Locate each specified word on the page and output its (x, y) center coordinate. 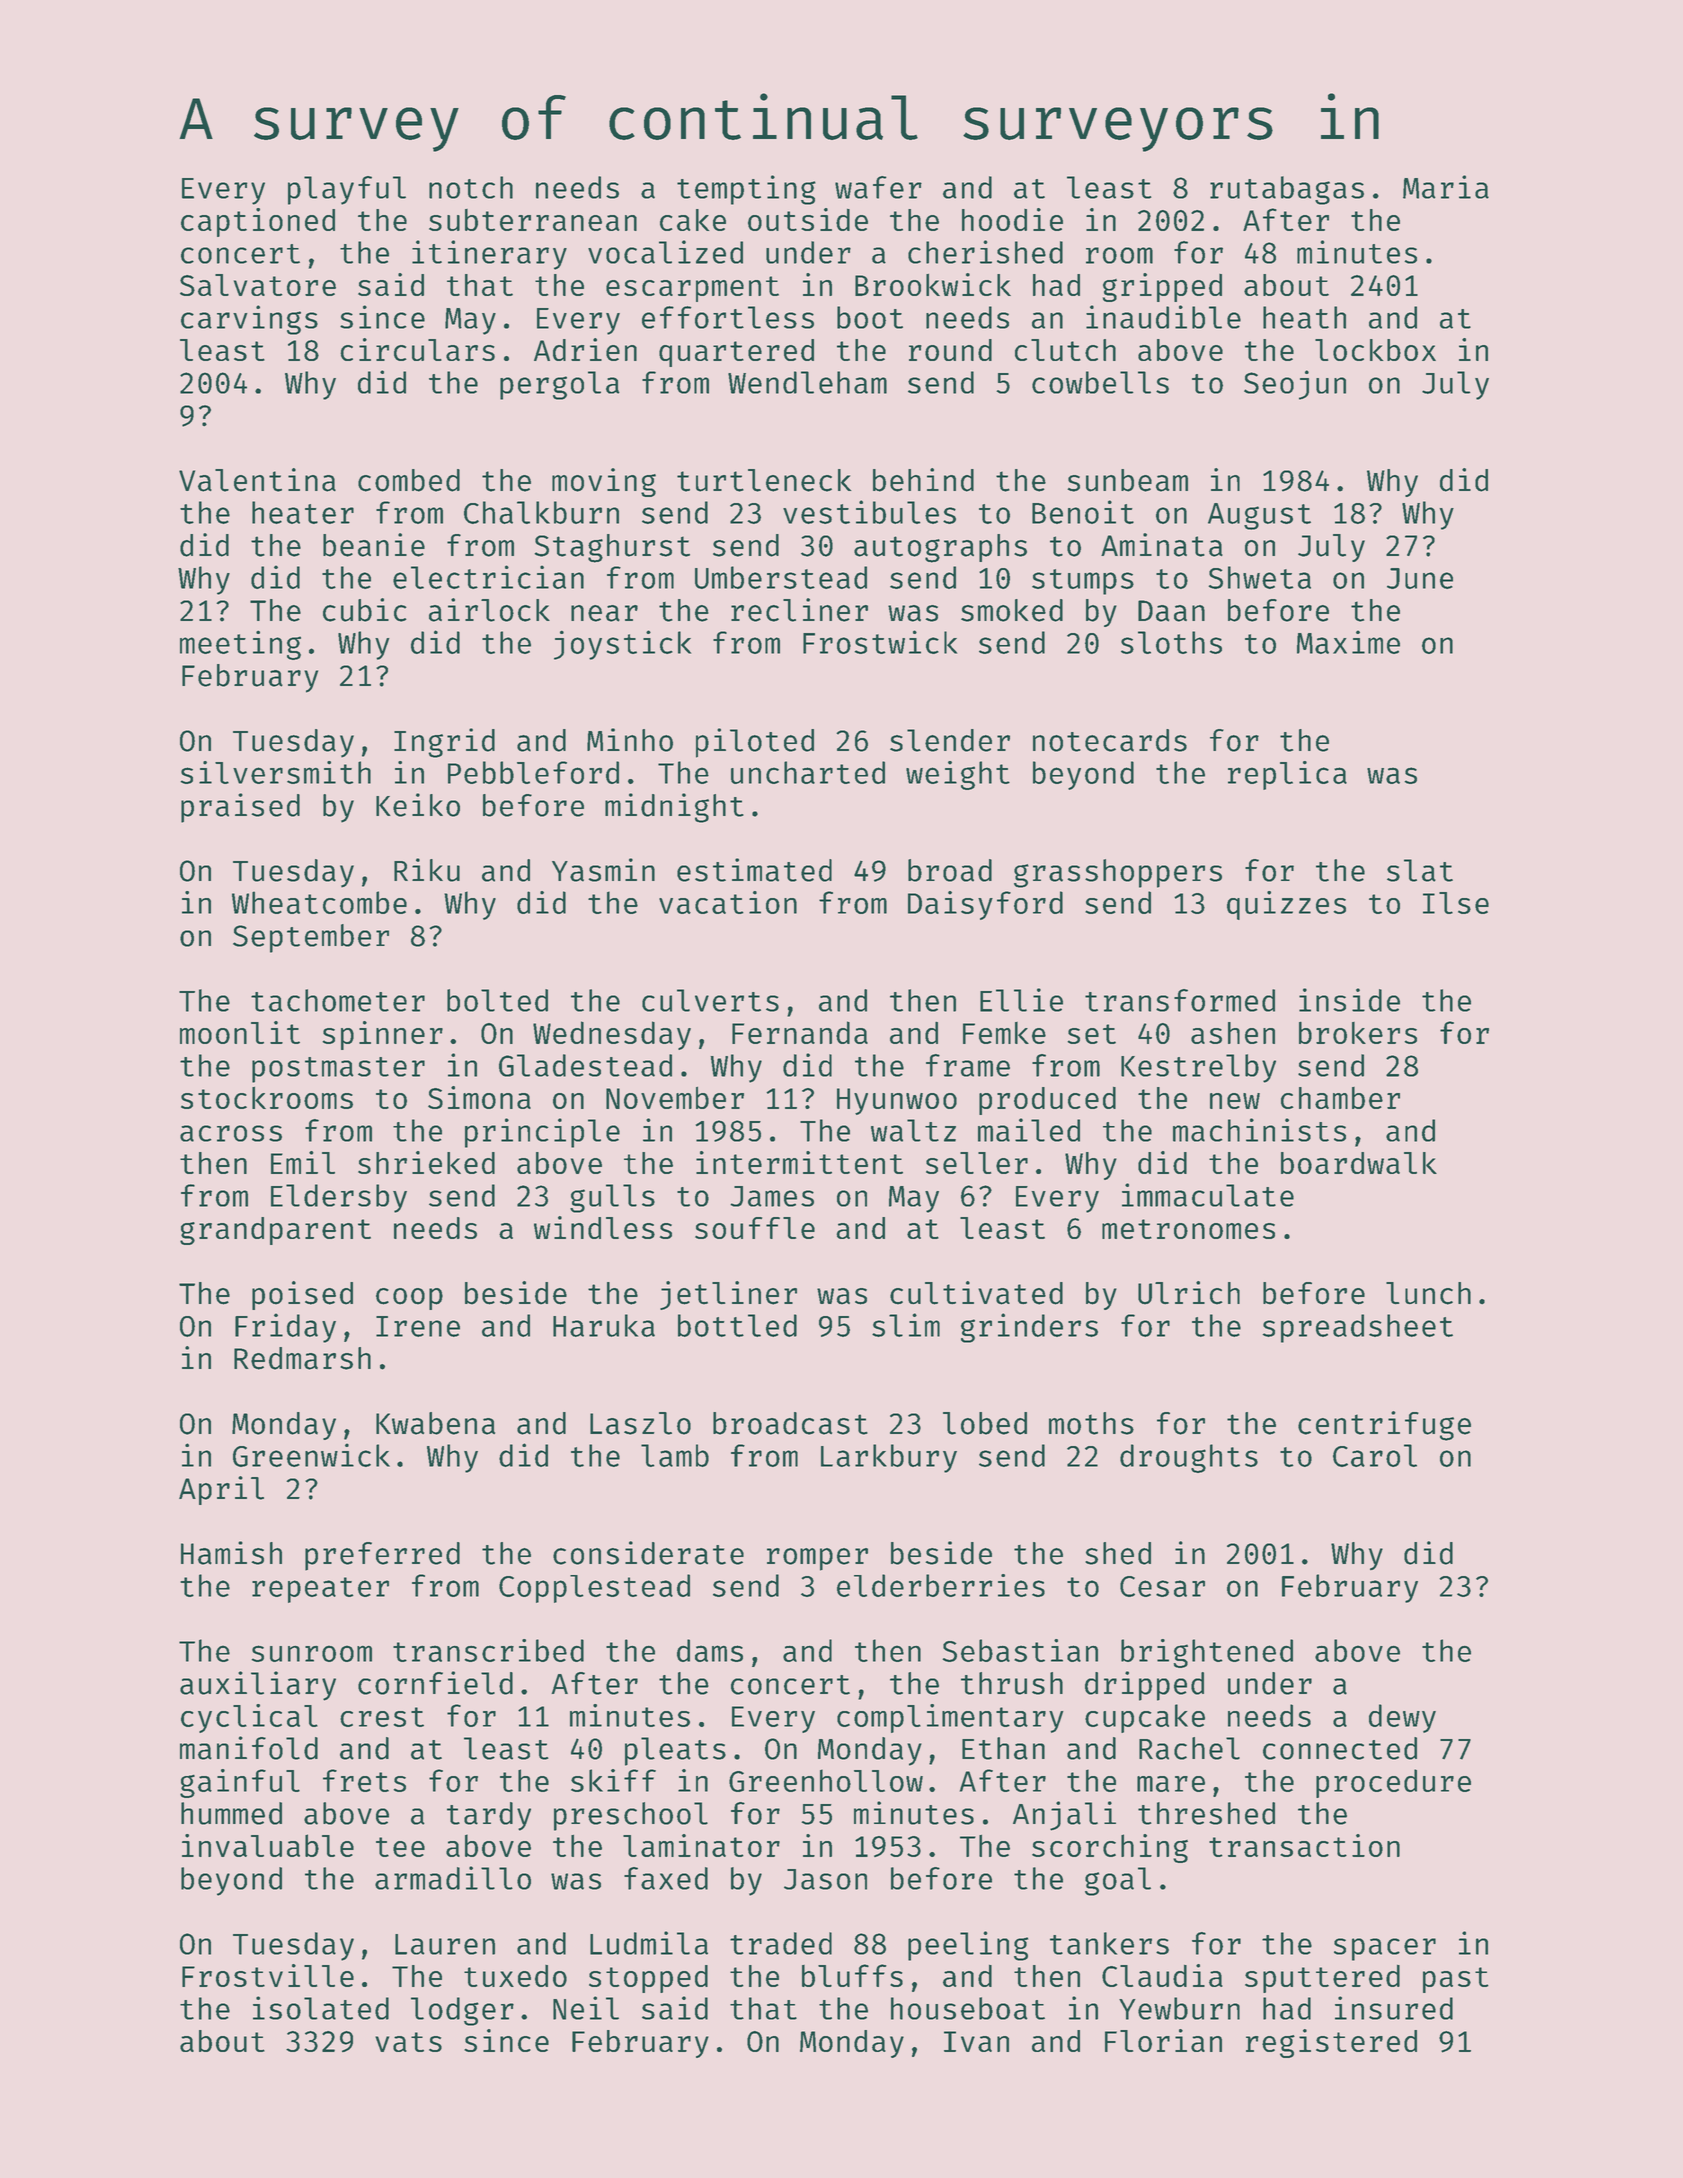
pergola (560, 385)
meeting (240, 645)
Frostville (268, 1975)
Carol (1375, 1455)
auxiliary (258, 1686)
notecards (1110, 740)
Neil (586, 2008)
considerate (648, 1553)
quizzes (1286, 905)
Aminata (1162, 545)
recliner (799, 610)
